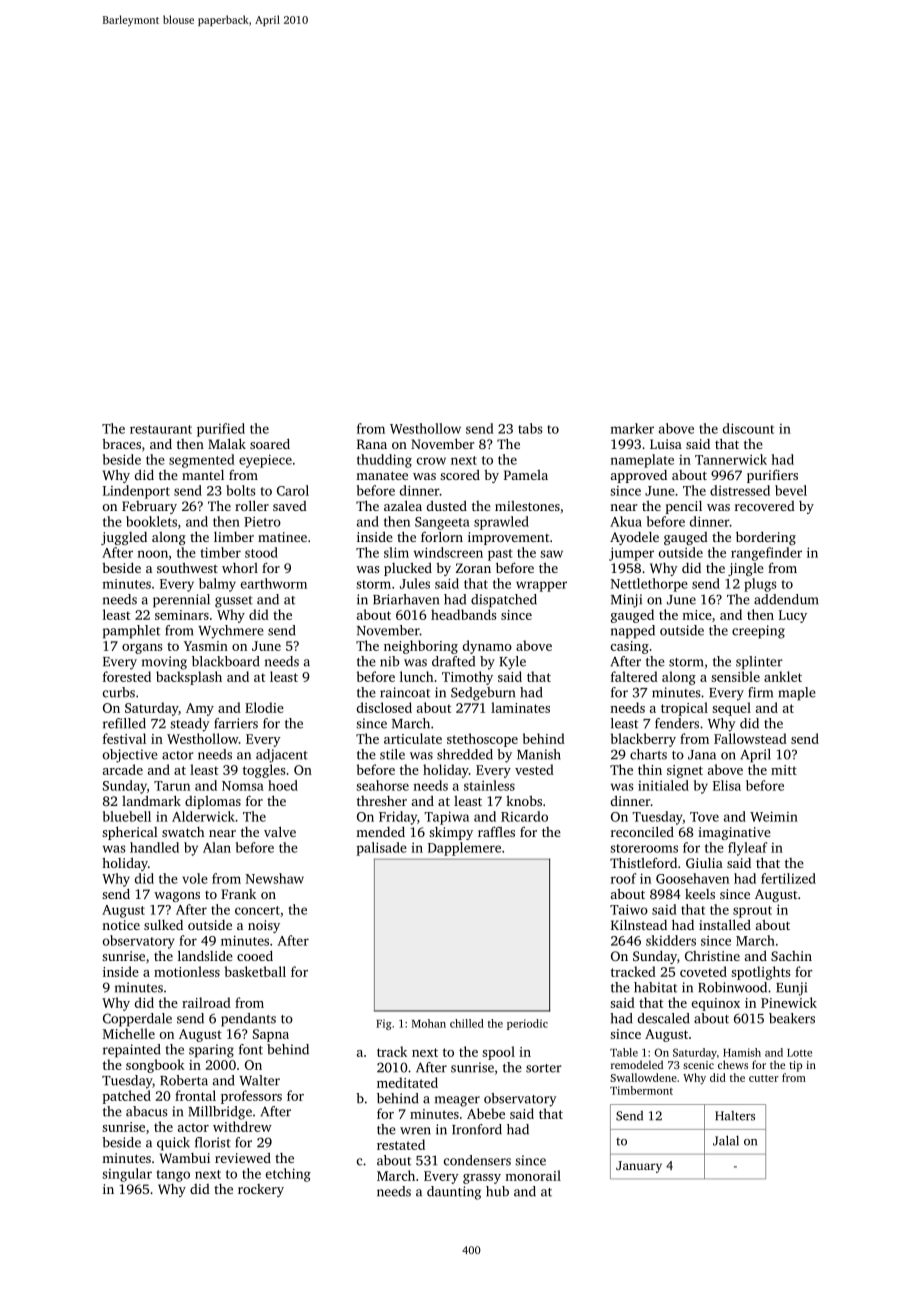  What do you see at coordinates (236, 723) in the image?
I see `farriers` at bounding box center [236, 723].
